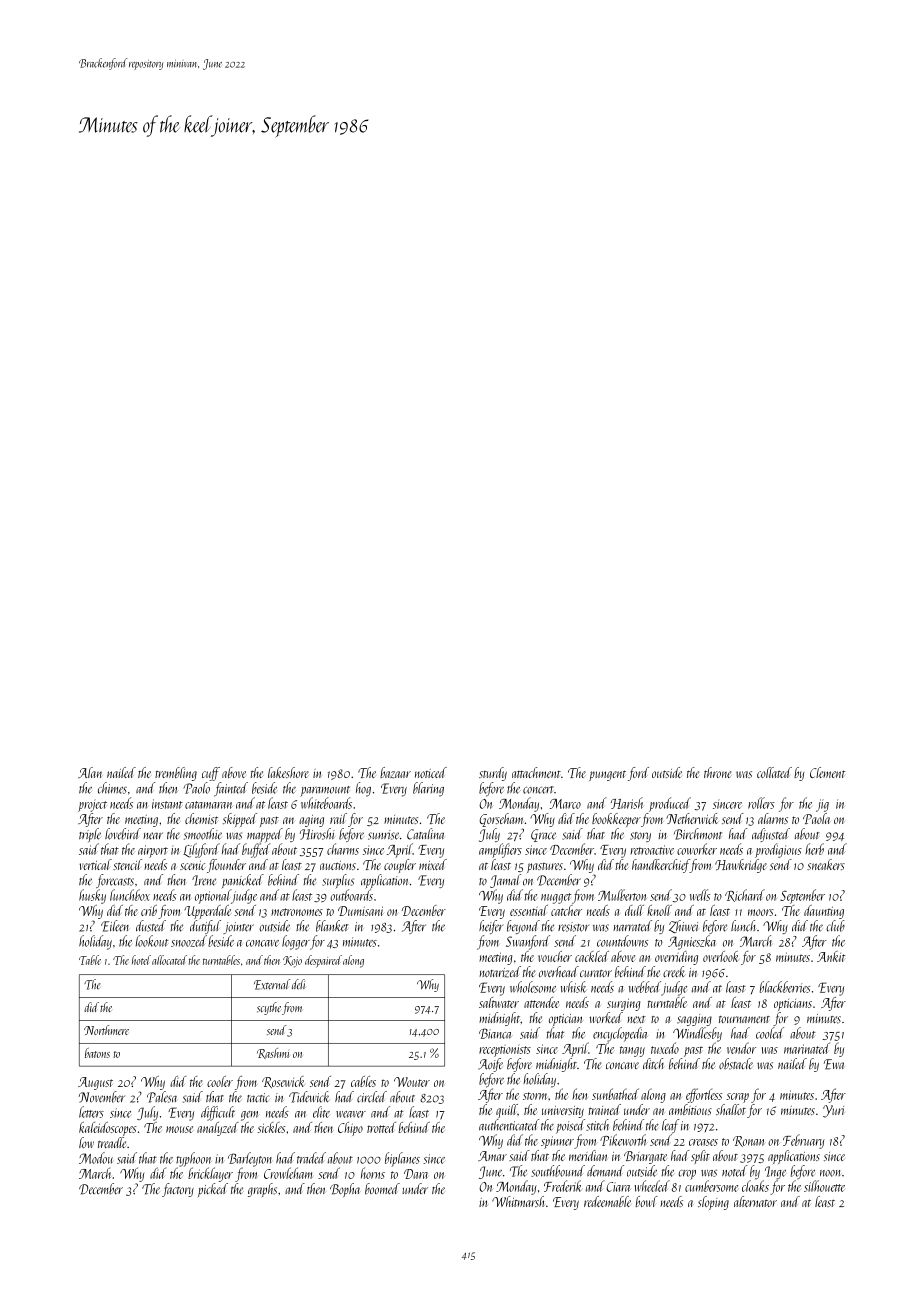  I want to click on noticed, so click(431, 772).
